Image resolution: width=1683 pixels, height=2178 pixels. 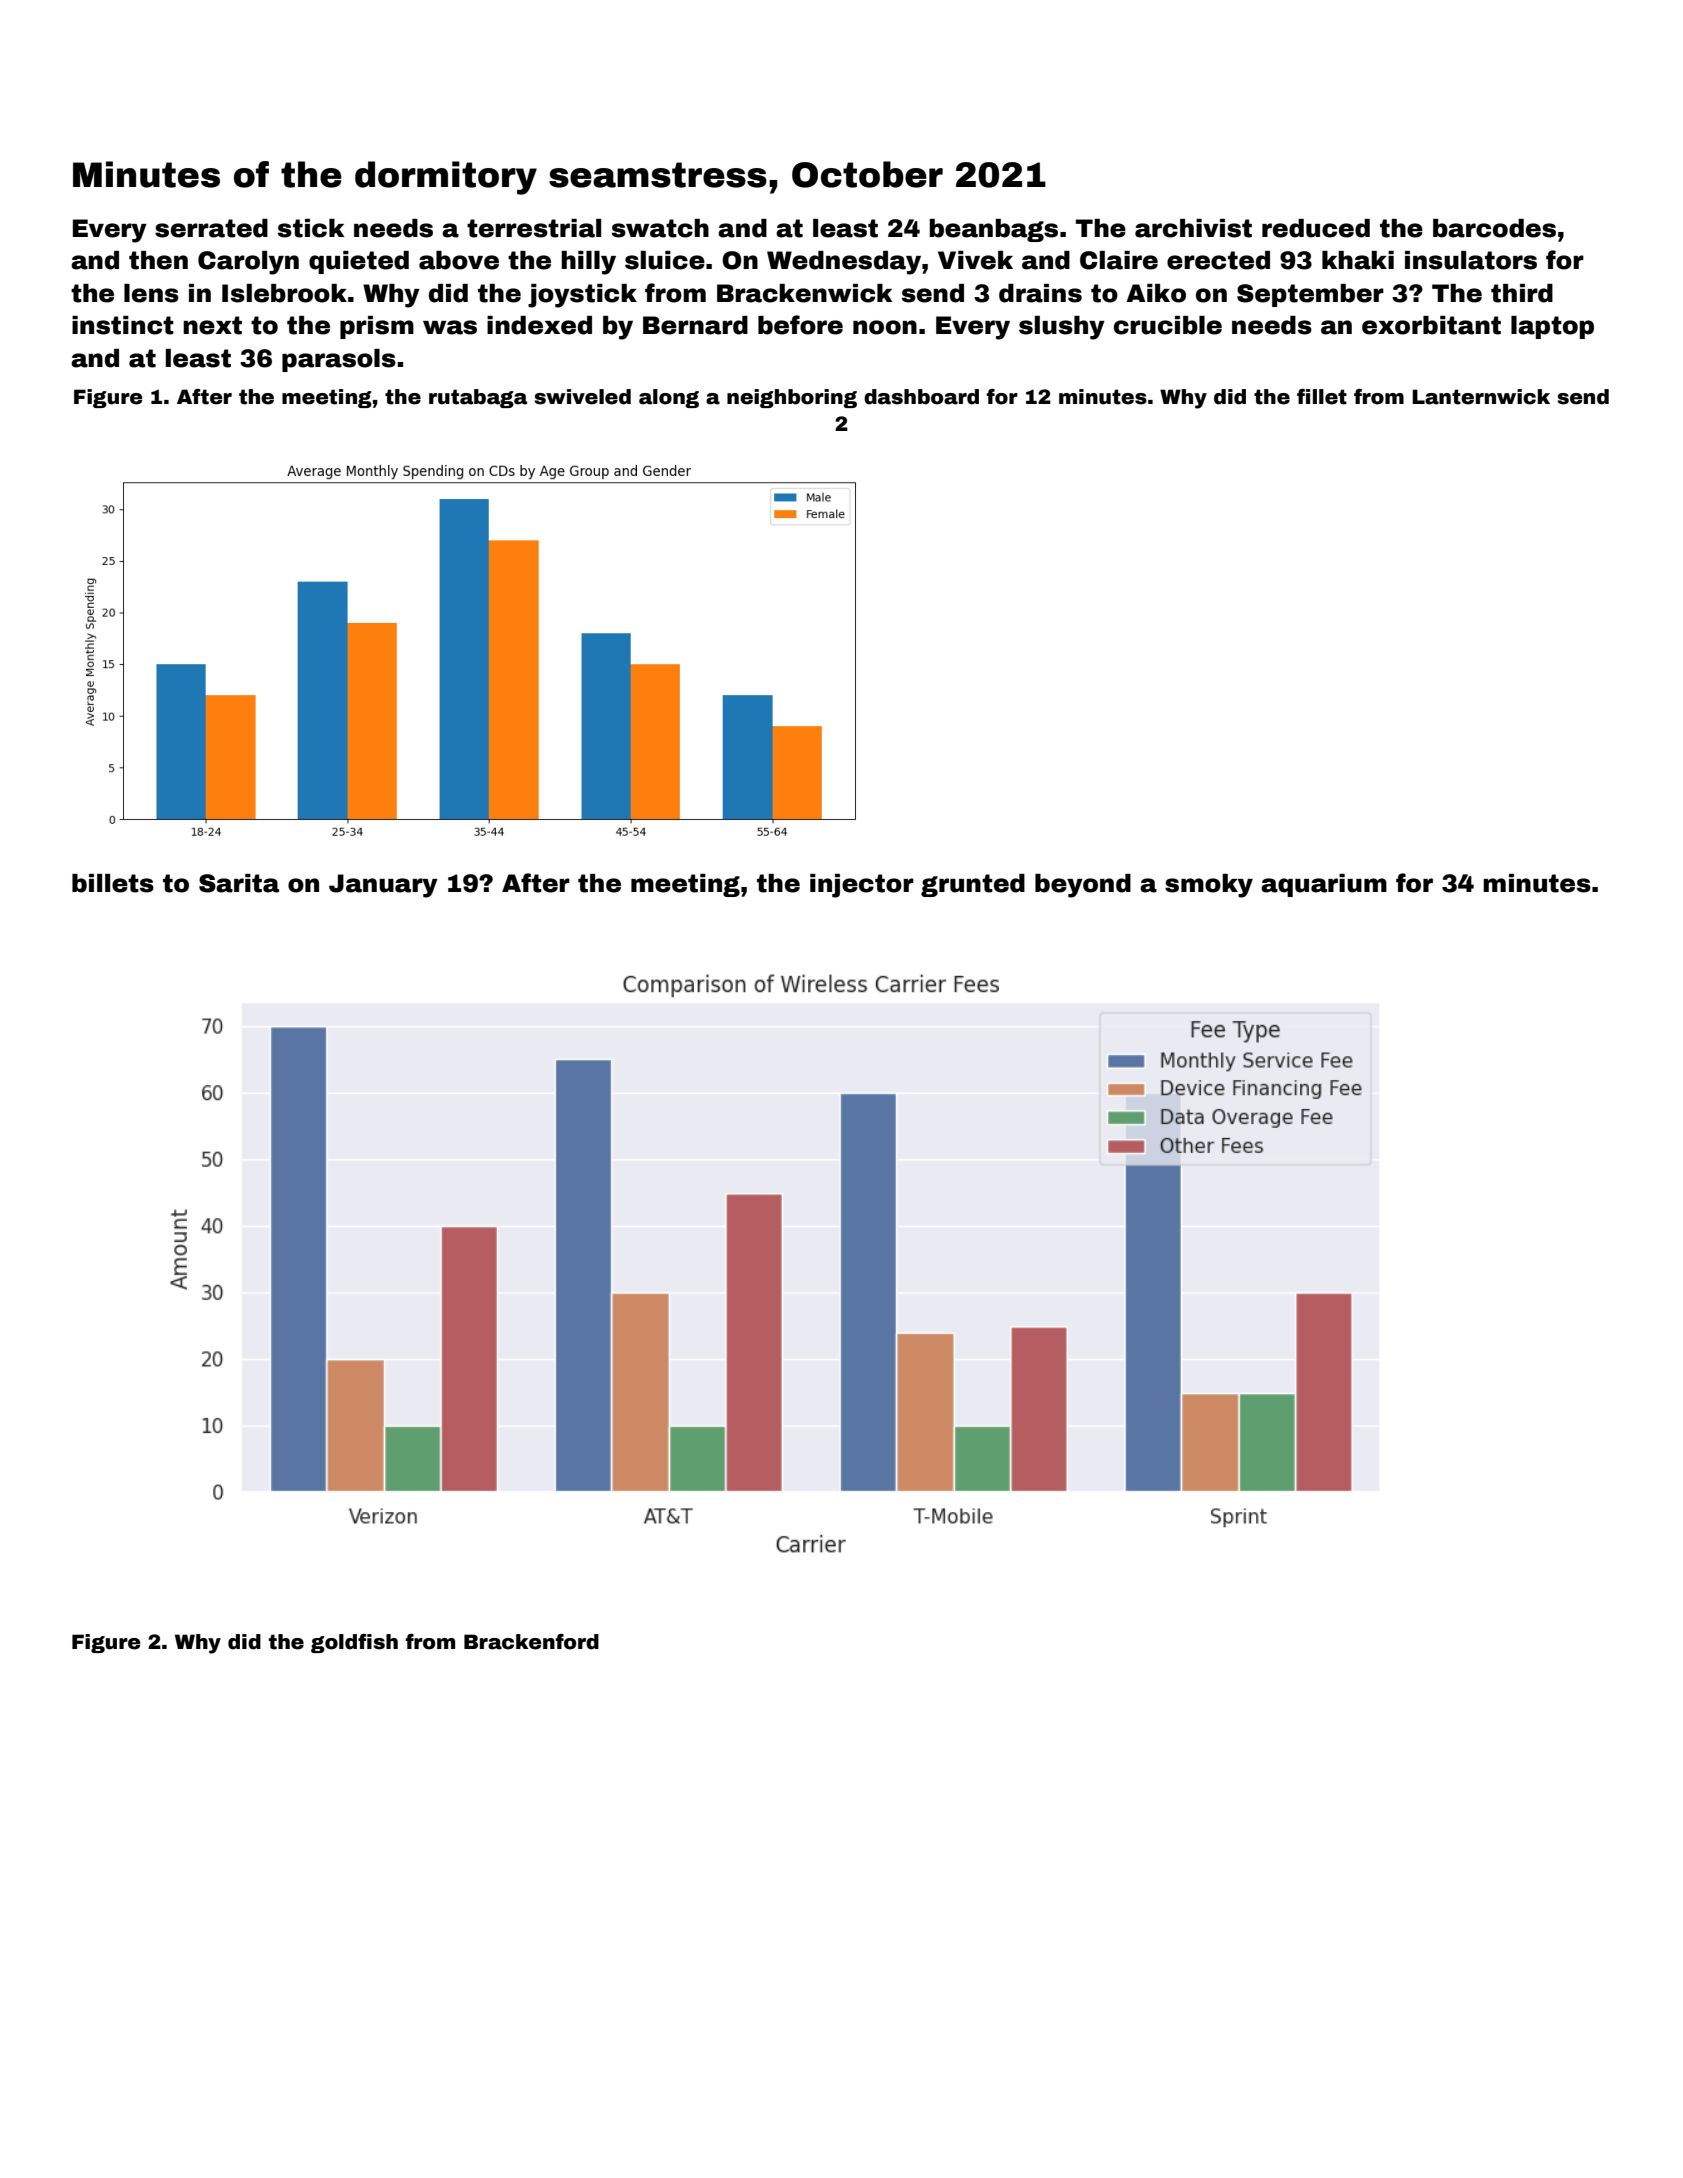 I want to click on Brackenford, so click(x=531, y=1642).
